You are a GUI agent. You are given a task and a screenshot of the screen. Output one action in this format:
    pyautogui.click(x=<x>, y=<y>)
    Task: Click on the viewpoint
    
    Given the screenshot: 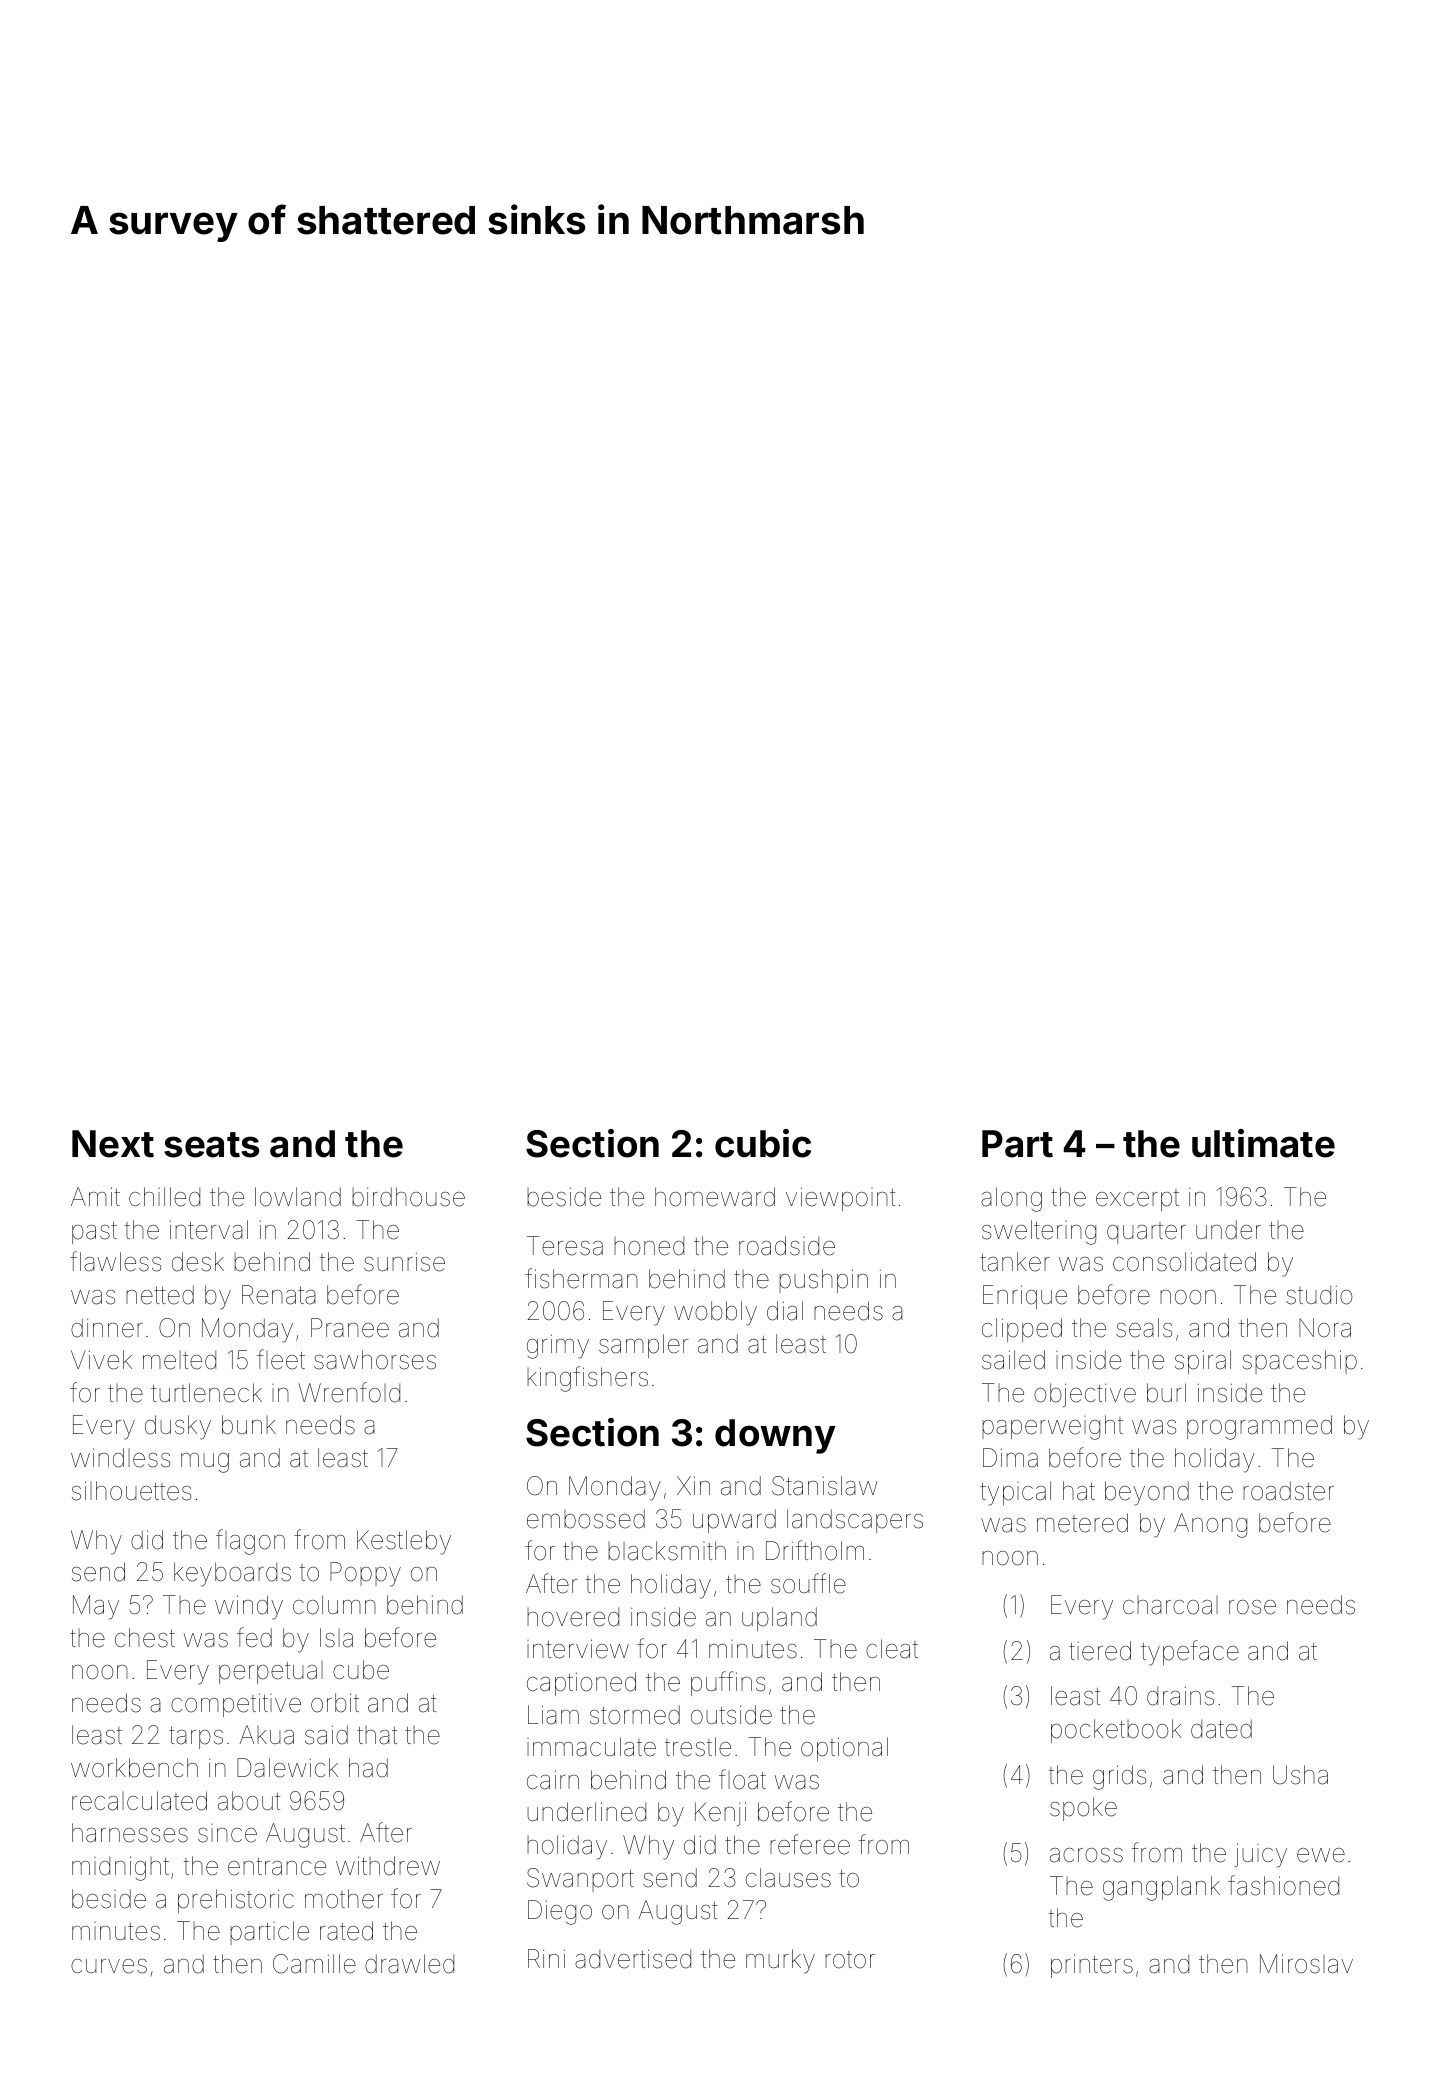 What is the action you would take?
    pyautogui.click(x=840, y=1199)
